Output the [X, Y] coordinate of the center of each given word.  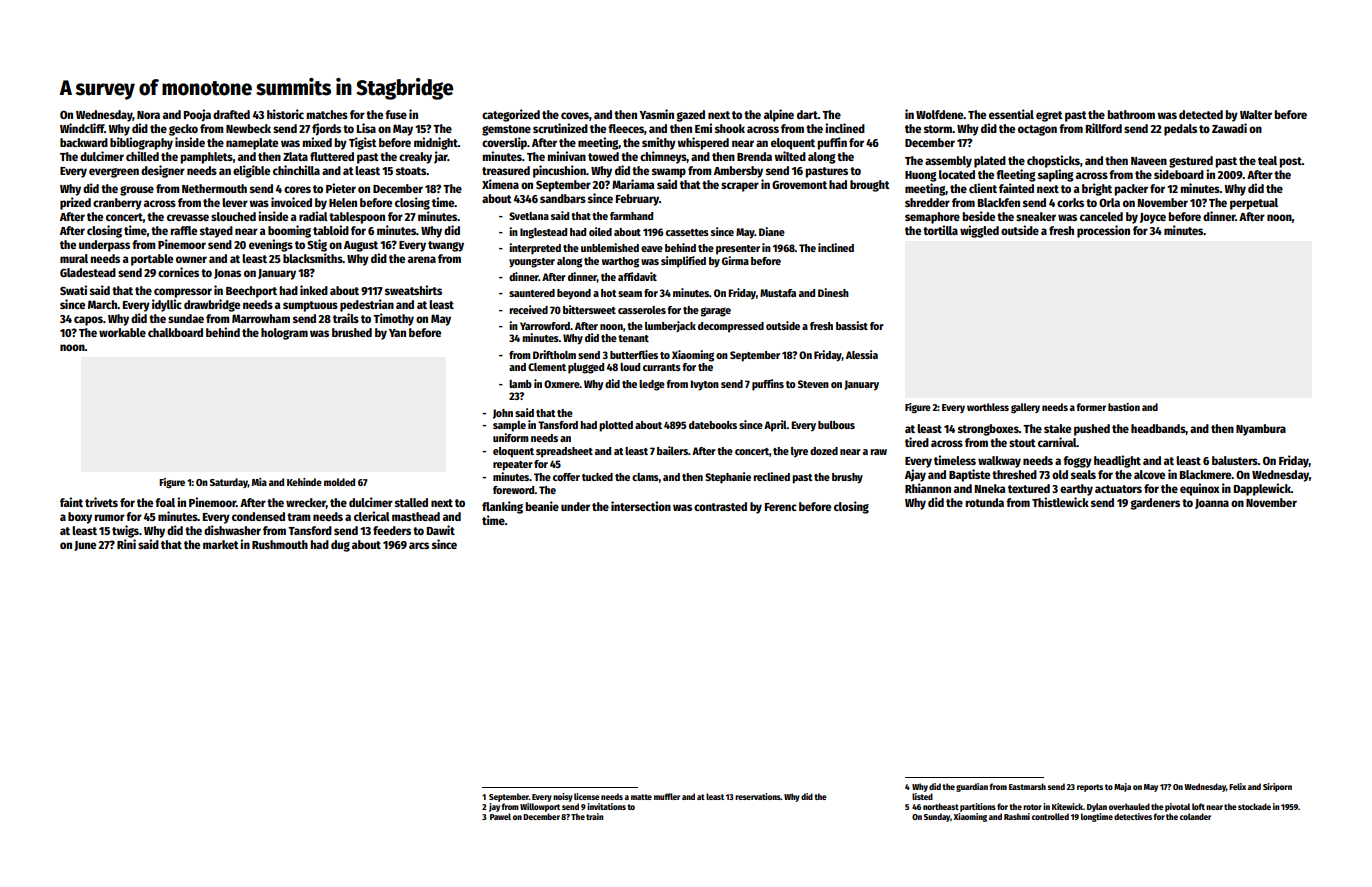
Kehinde [304, 482]
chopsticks [1053, 161]
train [594, 816]
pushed [1092, 430]
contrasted [720, 506]
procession [1103, 231]
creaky [415, 158]
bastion [1124, 407]
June [85, 546]
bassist [852, 325]
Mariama [633, 184]
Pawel [500, 816]
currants [662, 367]
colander [1195, 816]
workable [122, 332]
